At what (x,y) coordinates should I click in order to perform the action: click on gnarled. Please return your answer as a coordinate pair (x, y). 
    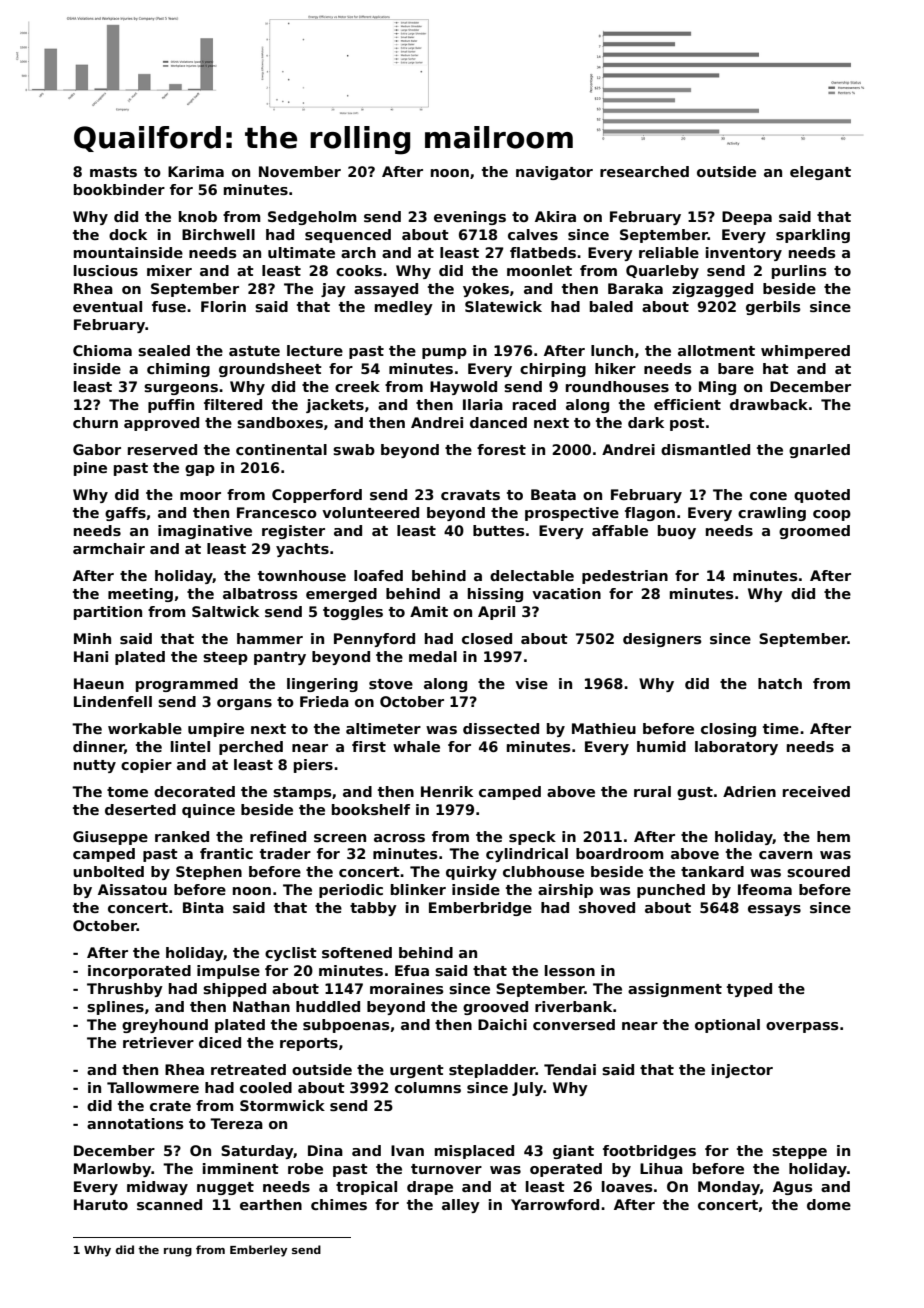
    Looking at the image, I should click on (819, 451).
